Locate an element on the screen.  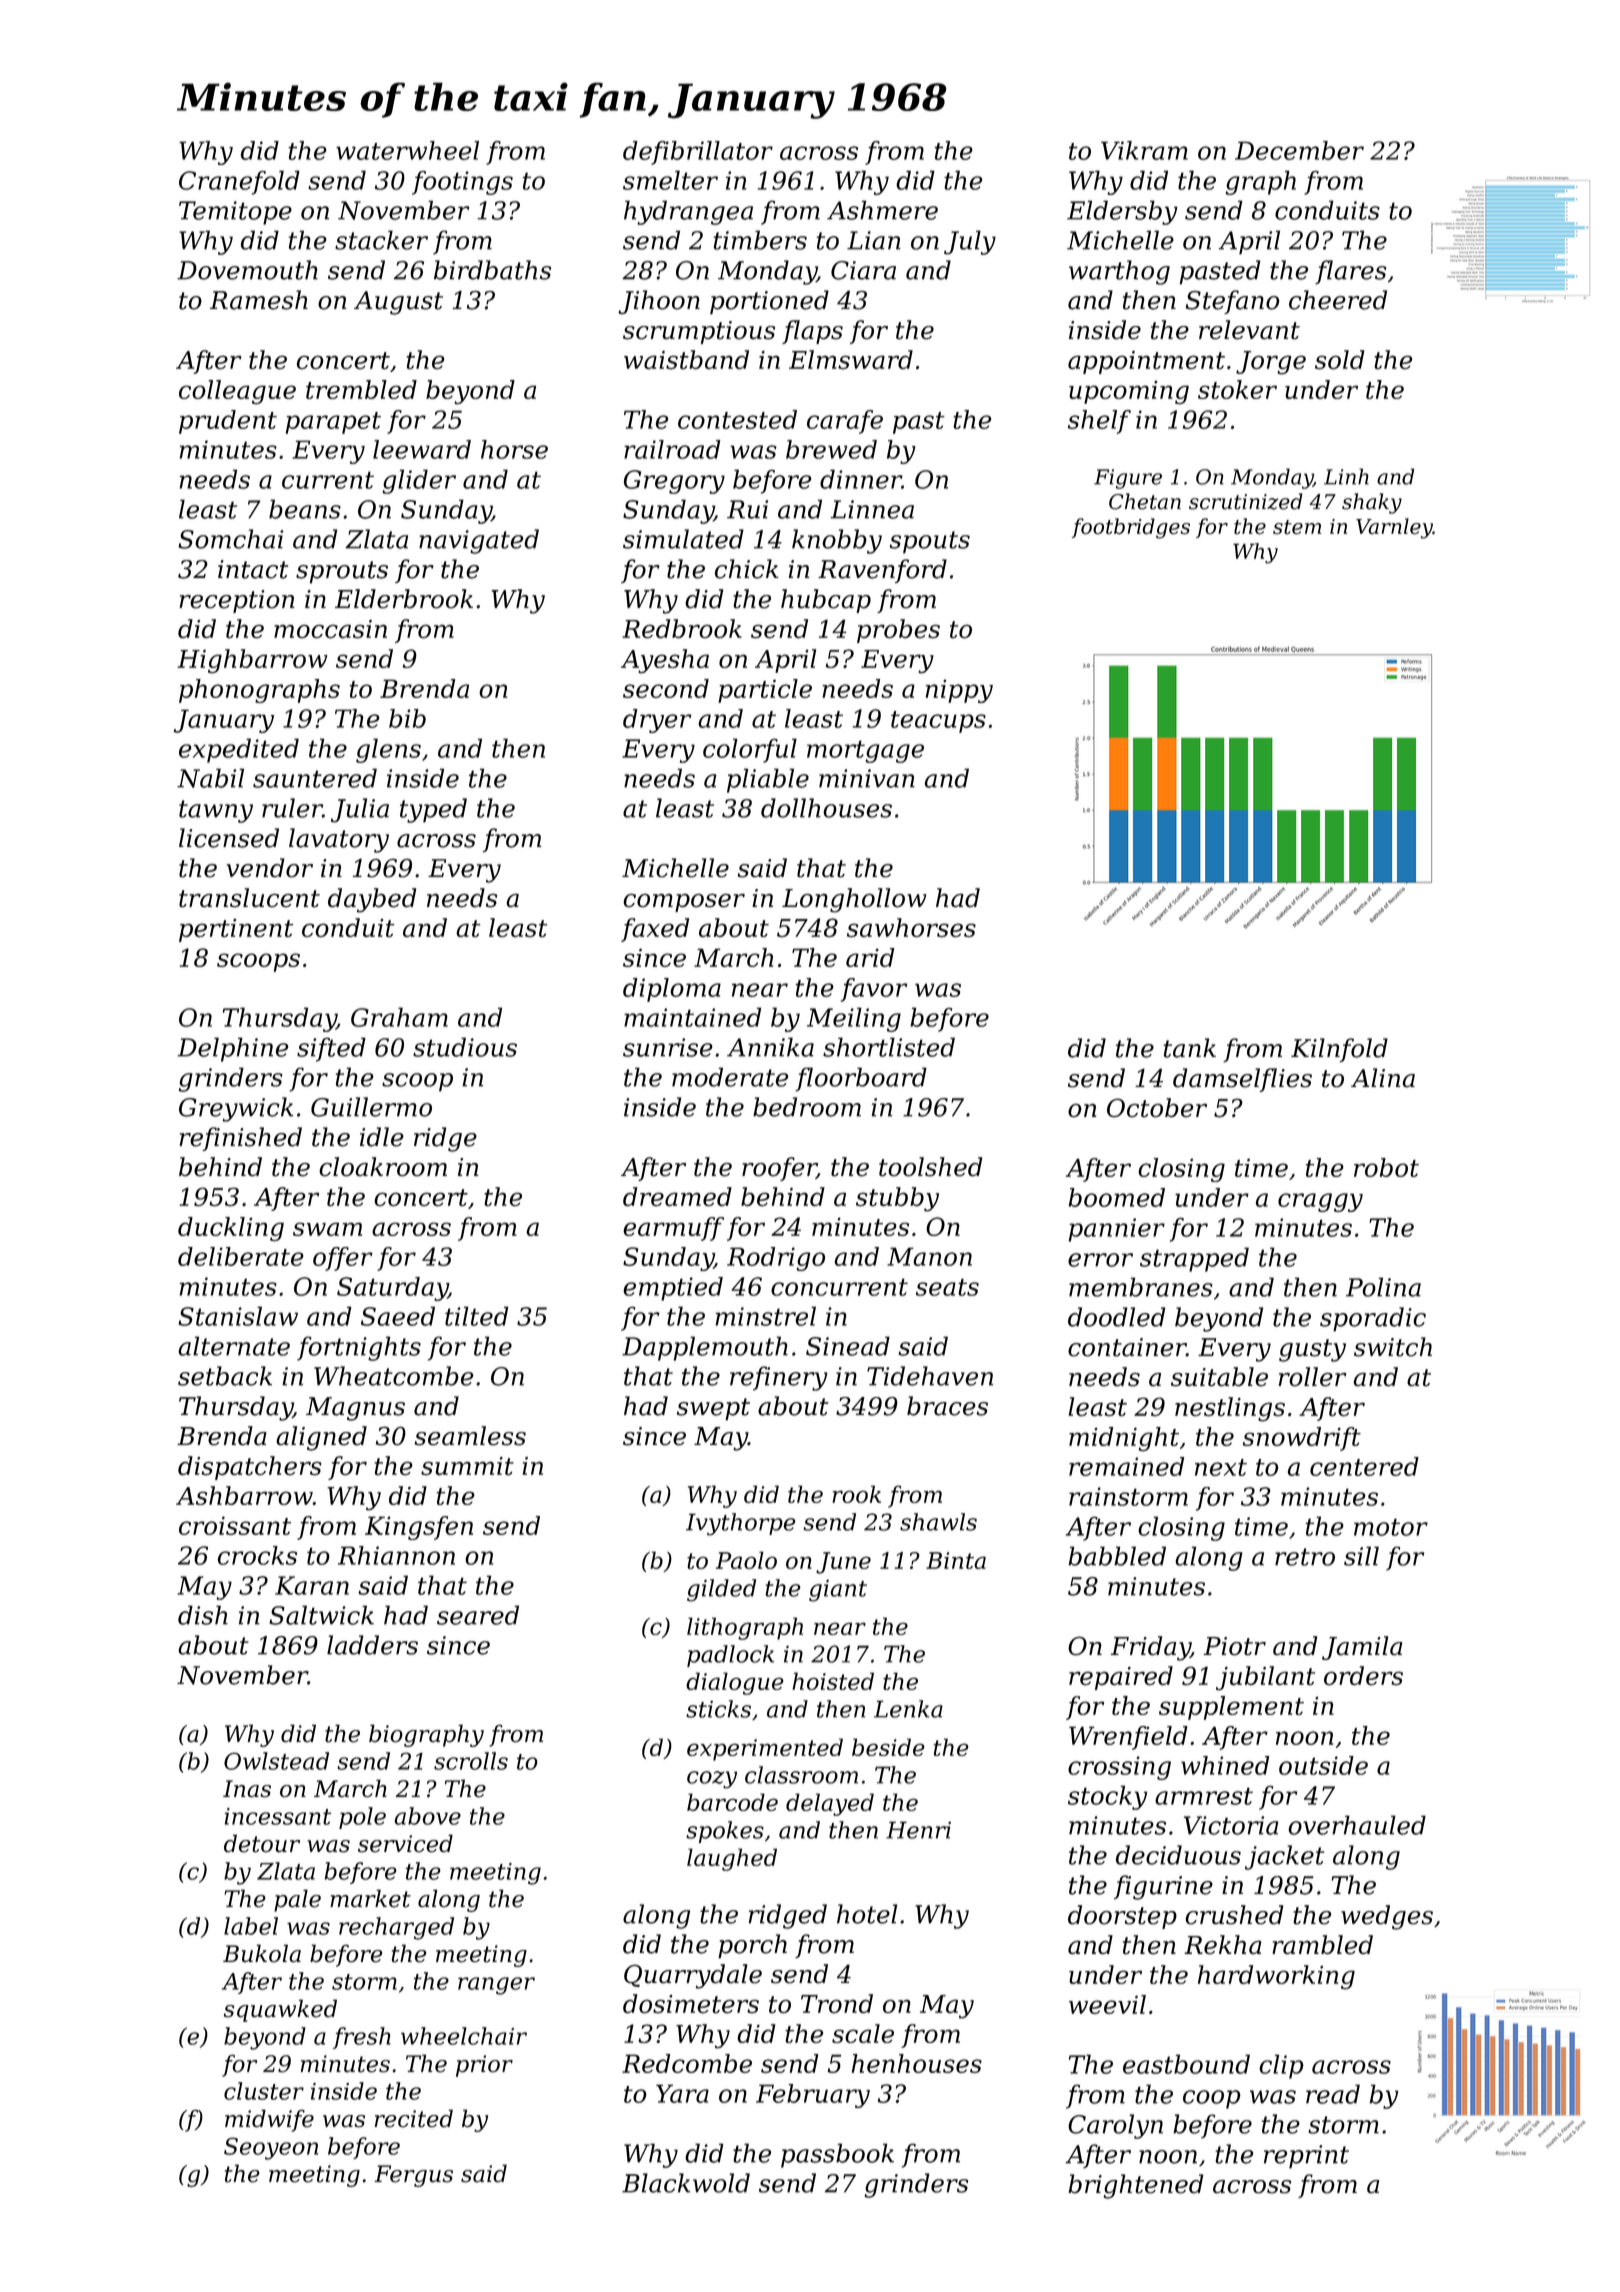
midwife is located at coordinates (269, 2120).
